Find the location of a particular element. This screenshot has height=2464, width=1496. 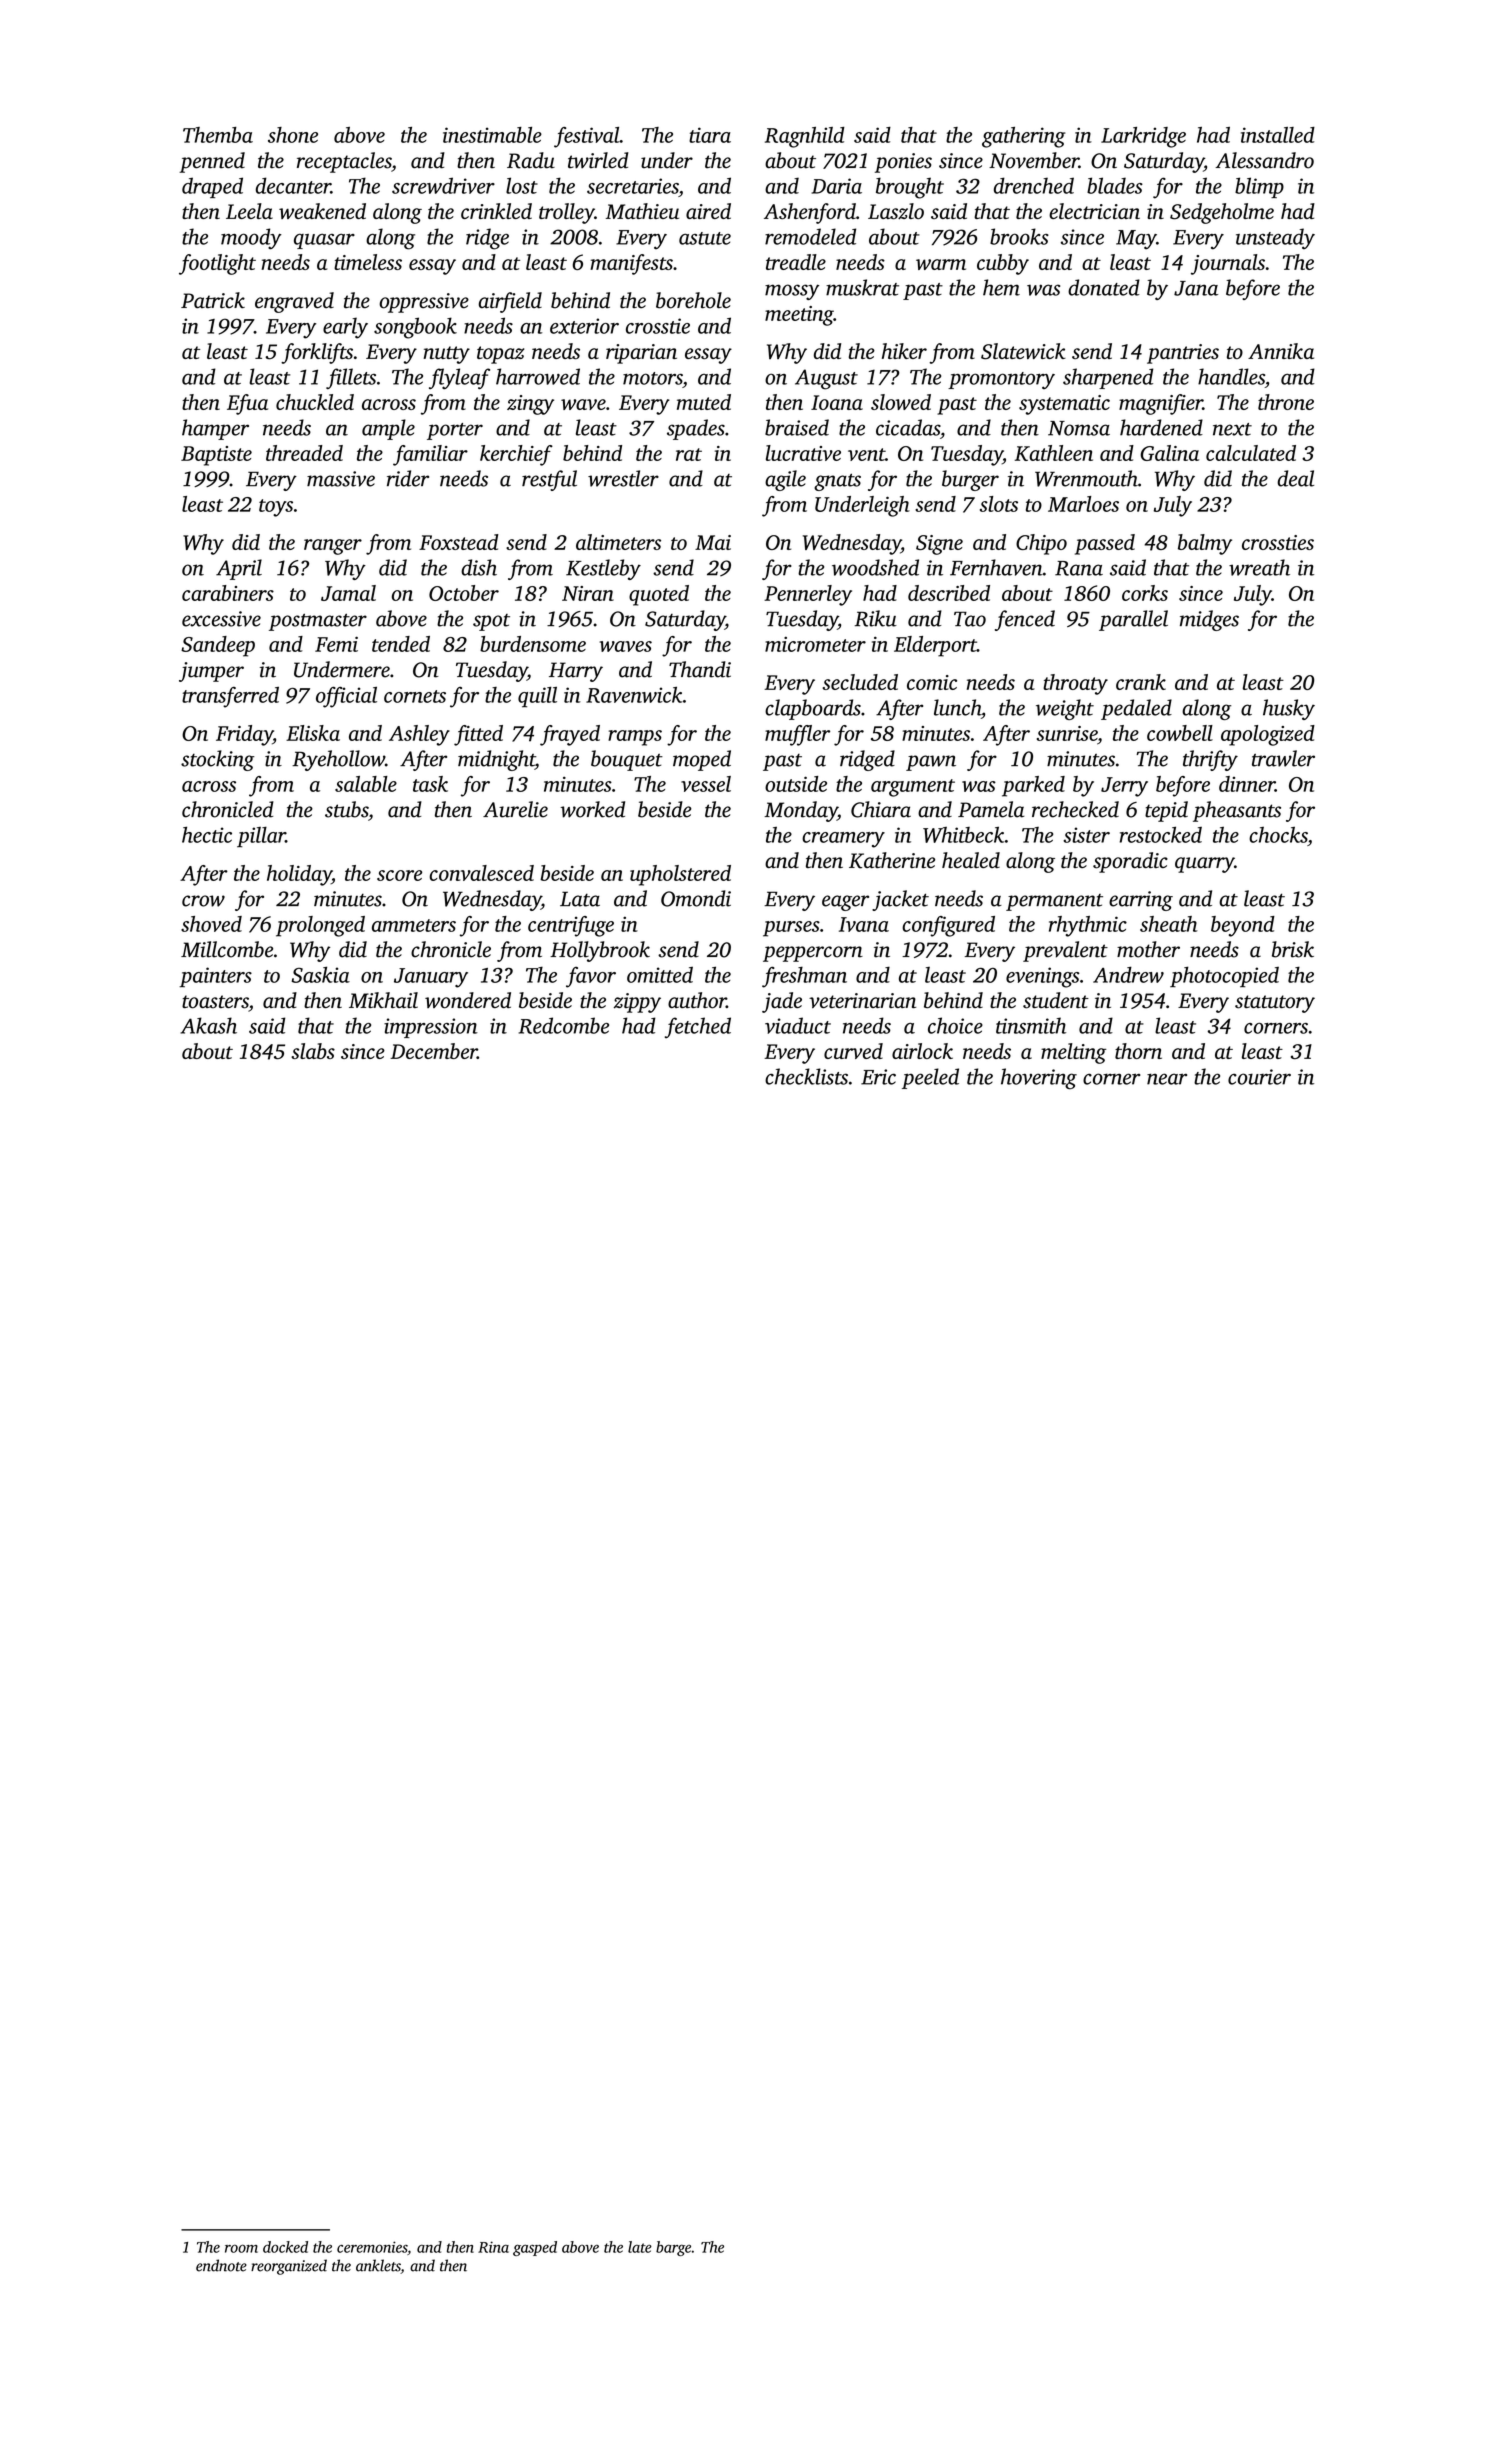

songbook is located at coordinates (415, 328).
